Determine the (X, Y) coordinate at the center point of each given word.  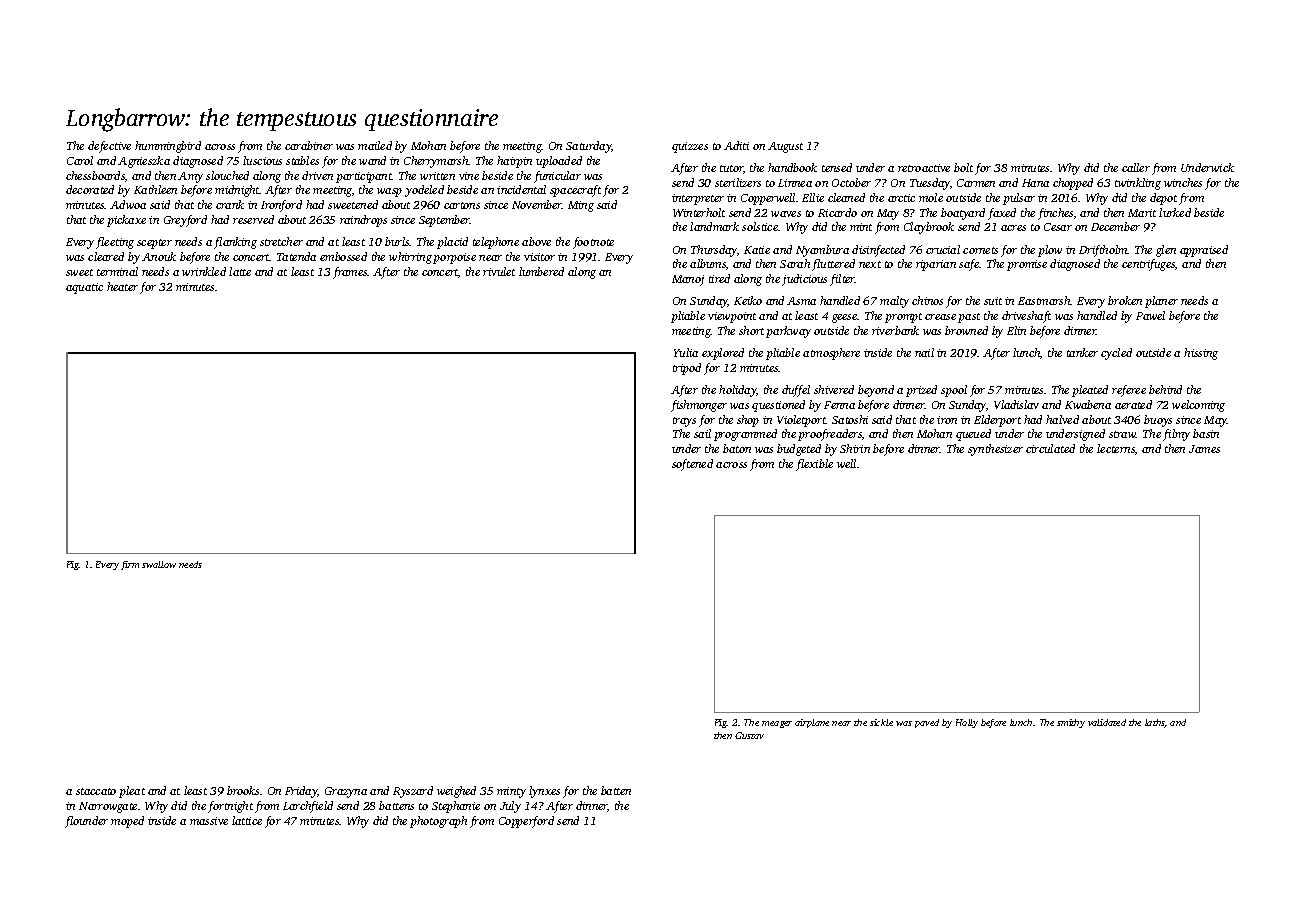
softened (692, 465)
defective (109, 147)
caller (1136, 167)
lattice (247, 820)
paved (927, 723)
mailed (375, 145)
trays (684, 422)
